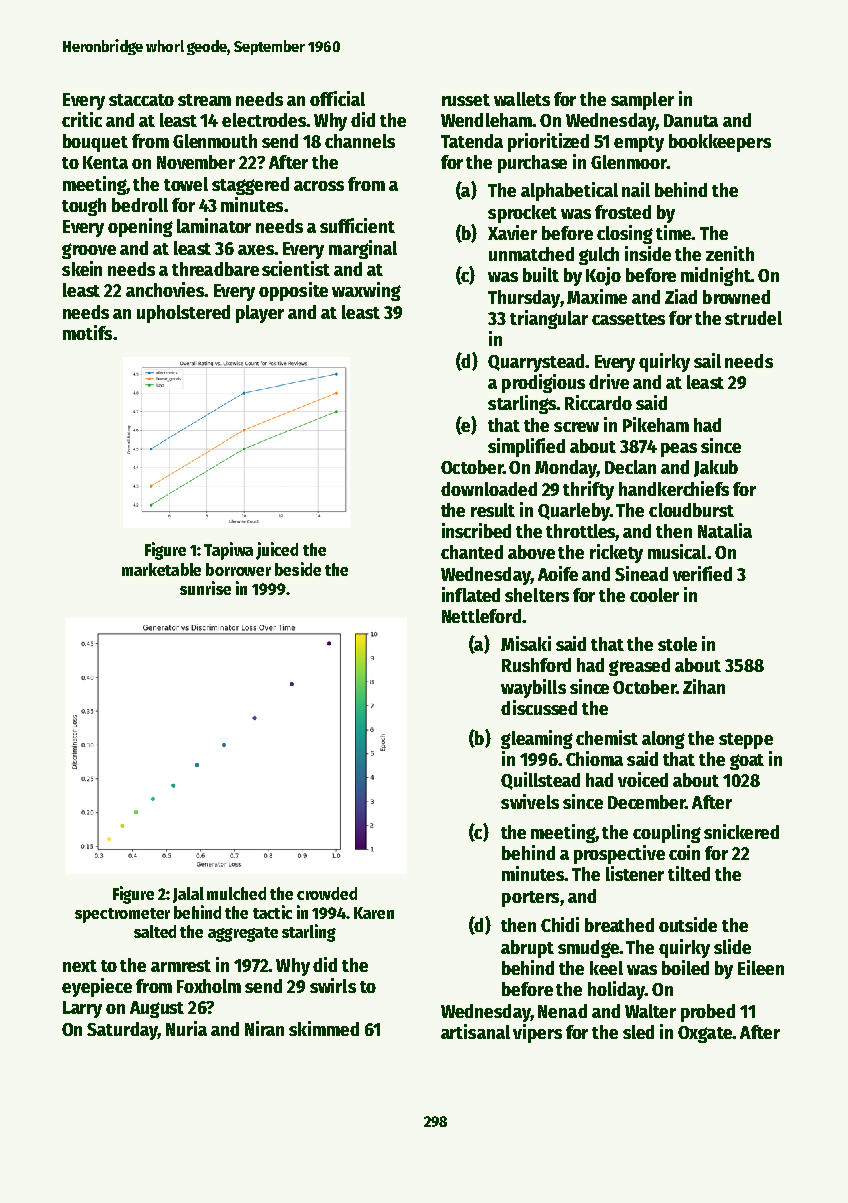  What do you see at coordinates (466, 100) in the document?
I see `russet` at bounding box center [466, 100].
